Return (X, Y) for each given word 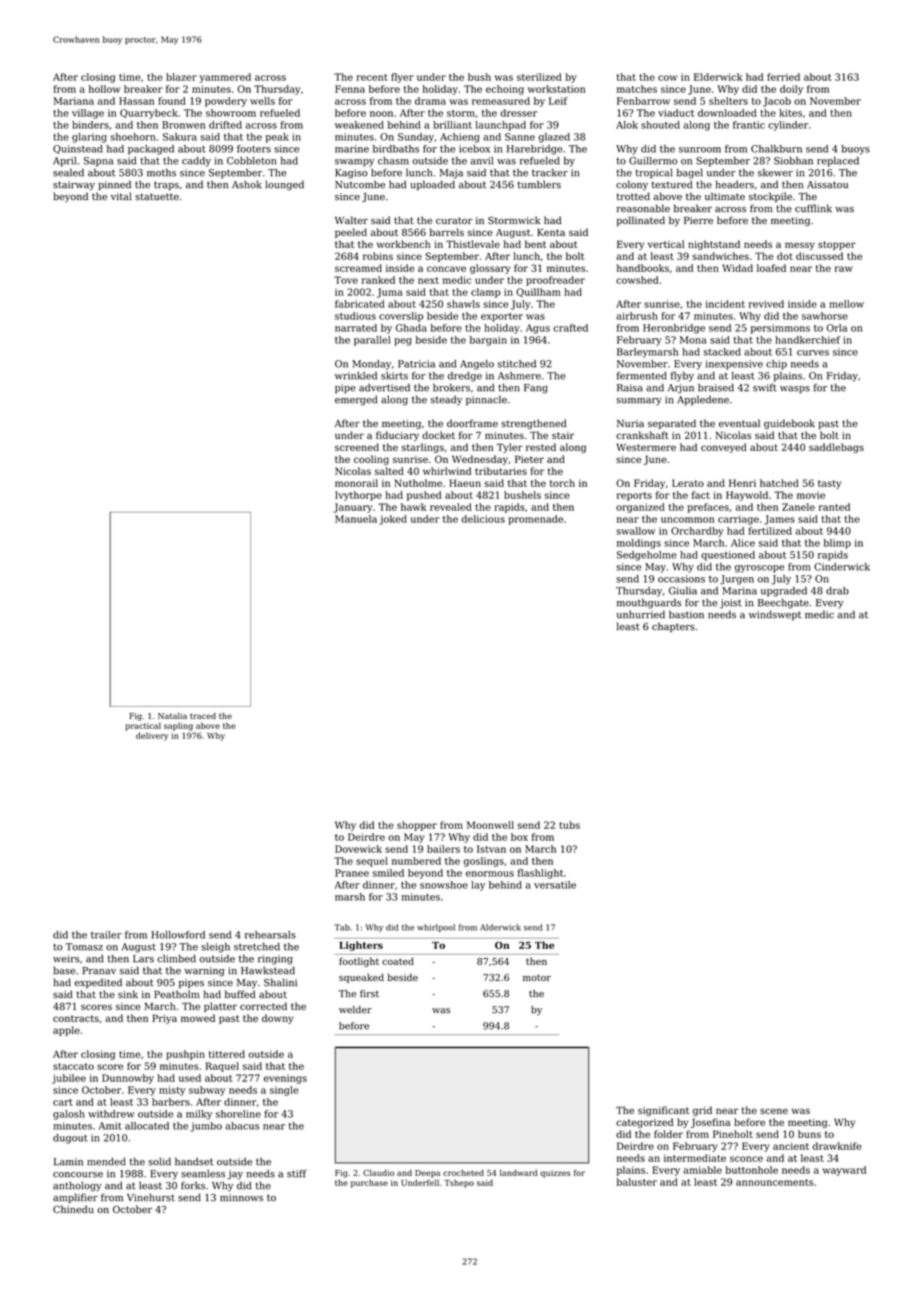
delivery (152, 736)
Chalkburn (776, 149)
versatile (555, 885)
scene (774, 1111)
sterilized (539, 77)
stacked (722, 352)
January (352, 508)
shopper (417, 826)
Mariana (74, 101)
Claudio (378, 1172)
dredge (465, 377)
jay (235, 1175)
